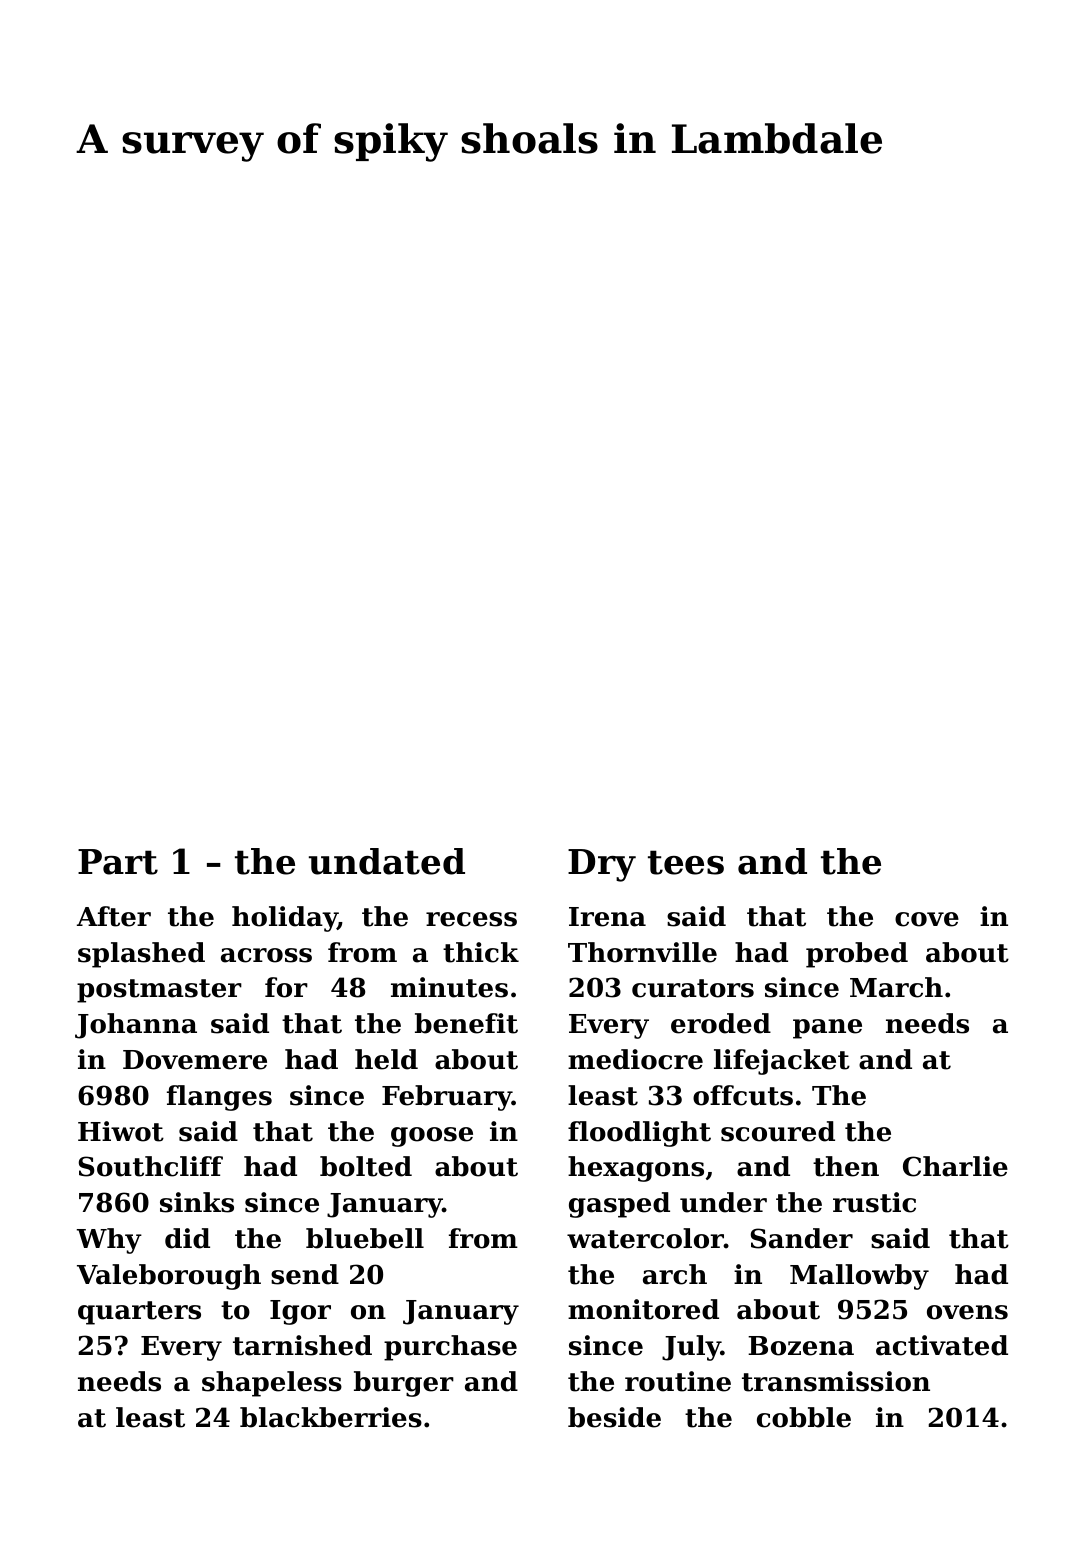 The image size is (1086, 1542). I want to click on shapeless, so click(272, 1384).
